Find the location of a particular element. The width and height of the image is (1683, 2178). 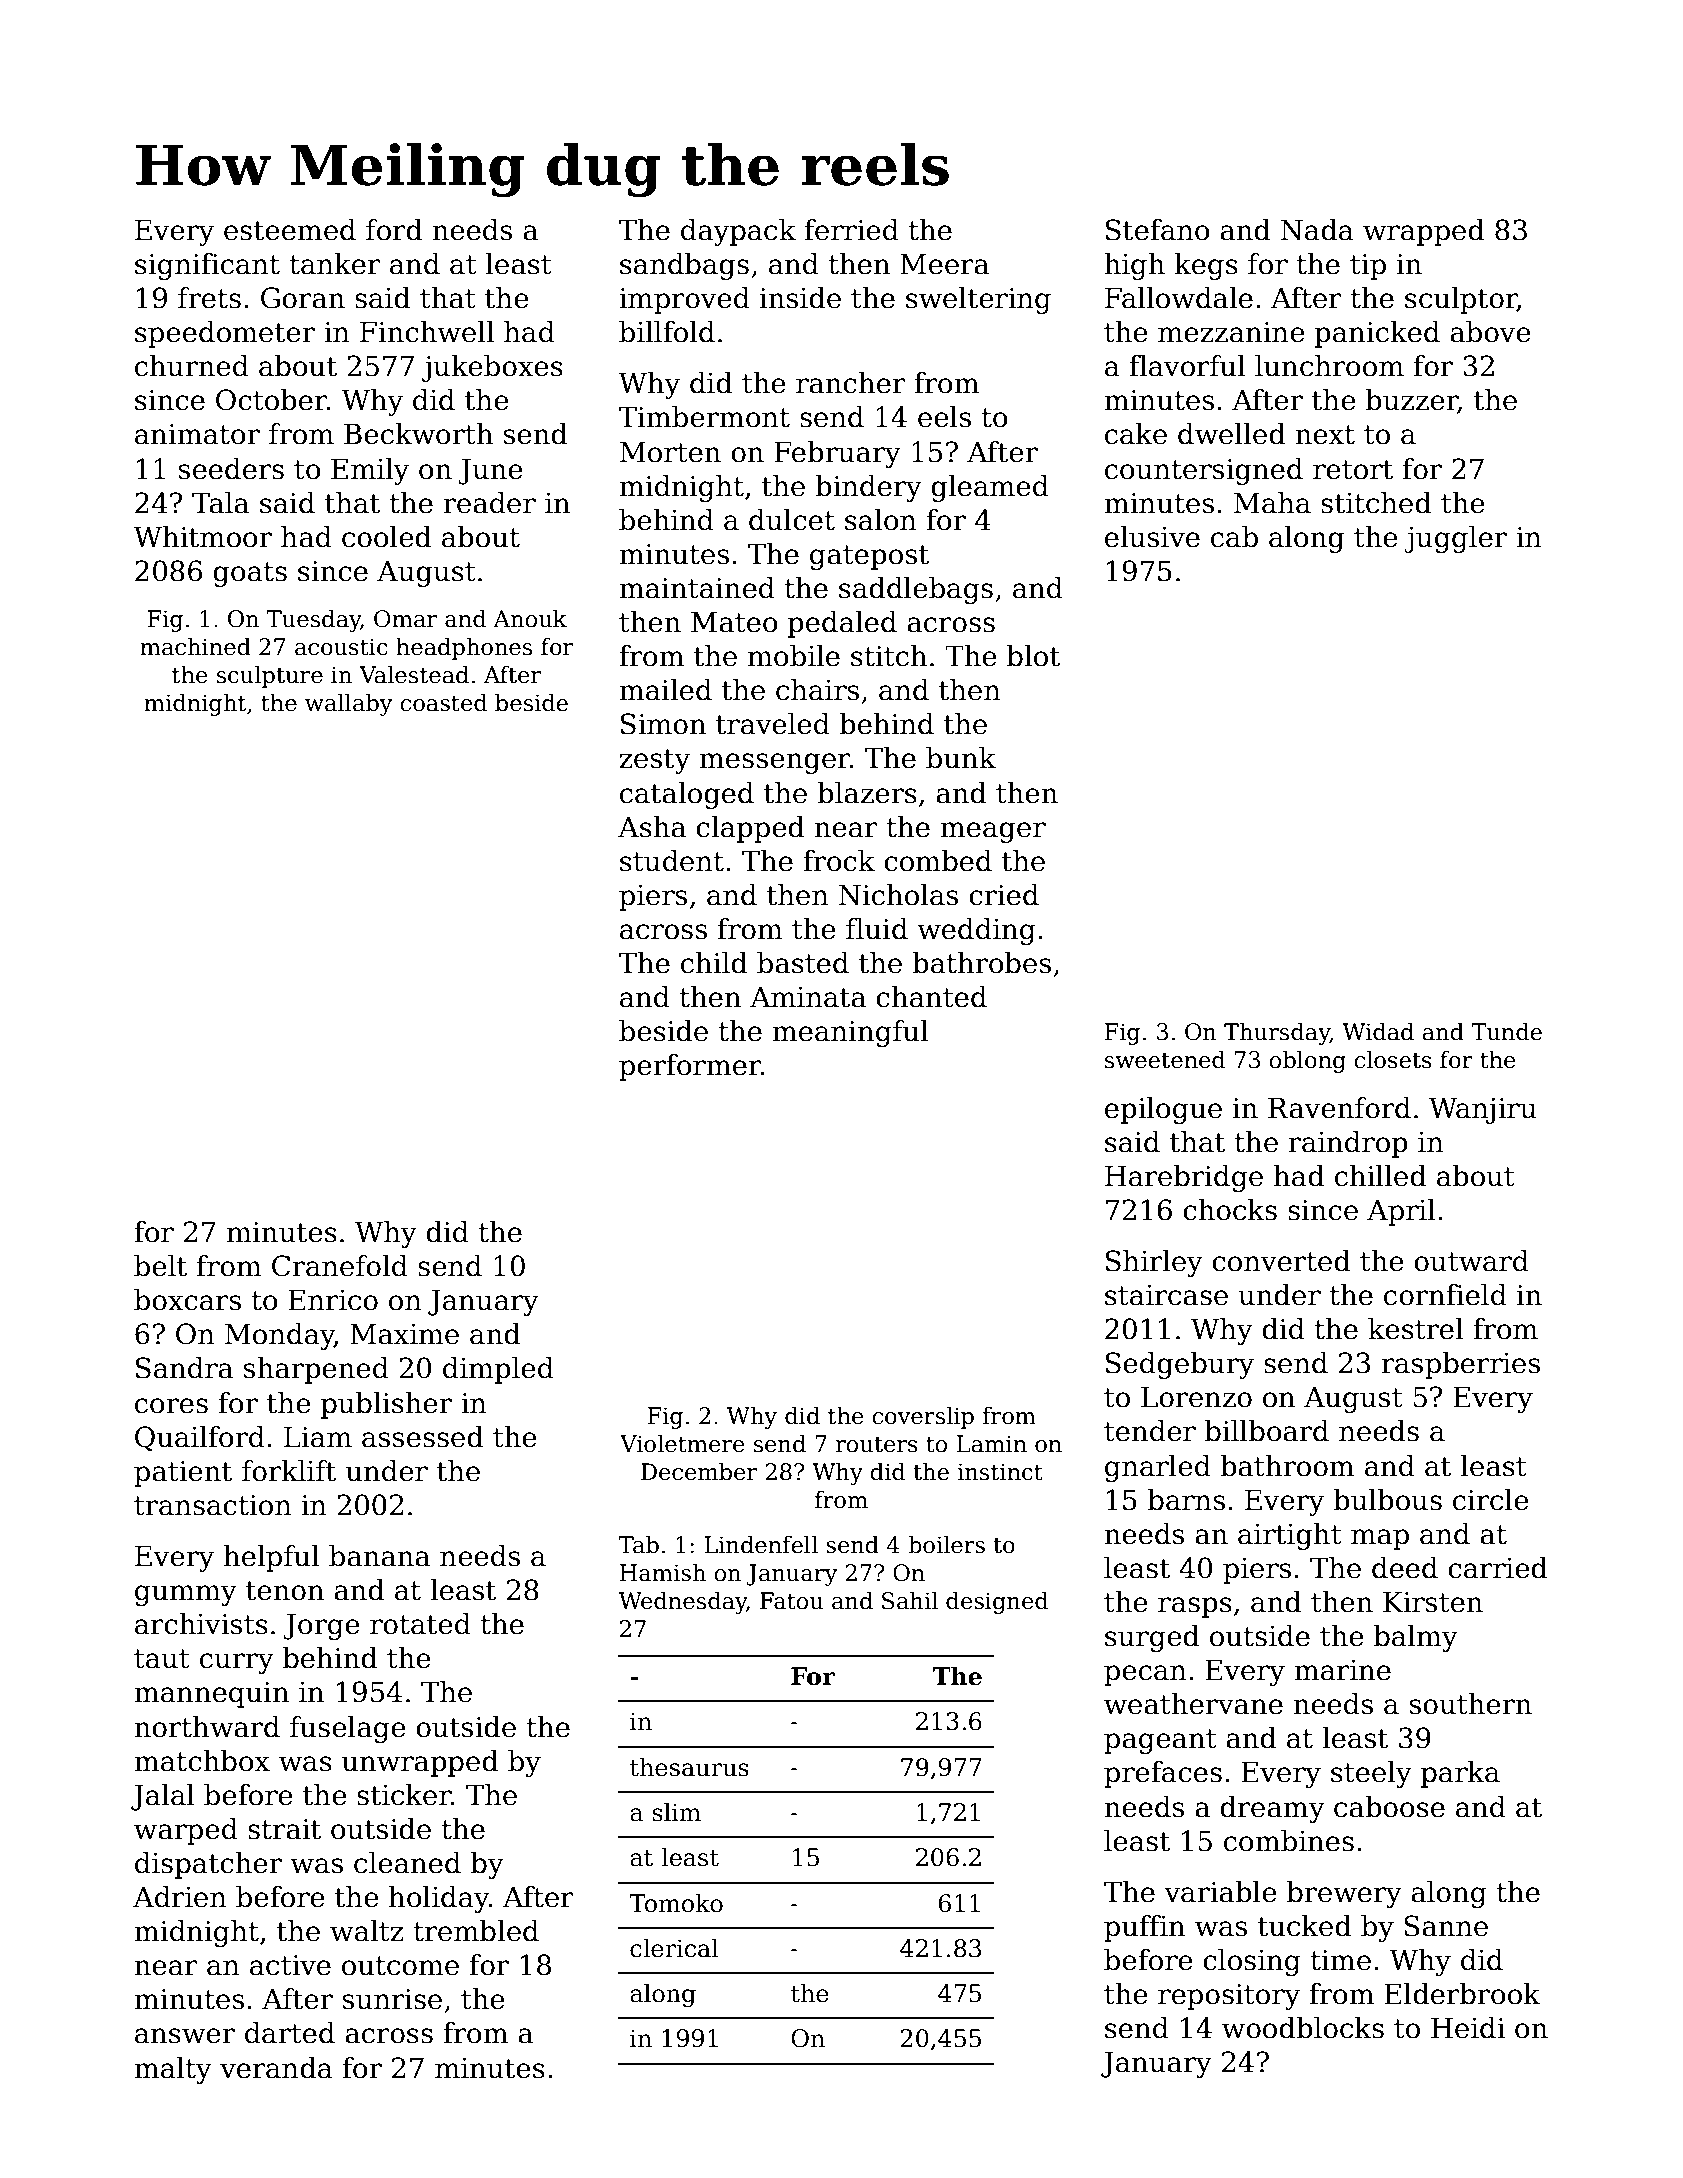

ferried is located at coordinates (852, 230).
